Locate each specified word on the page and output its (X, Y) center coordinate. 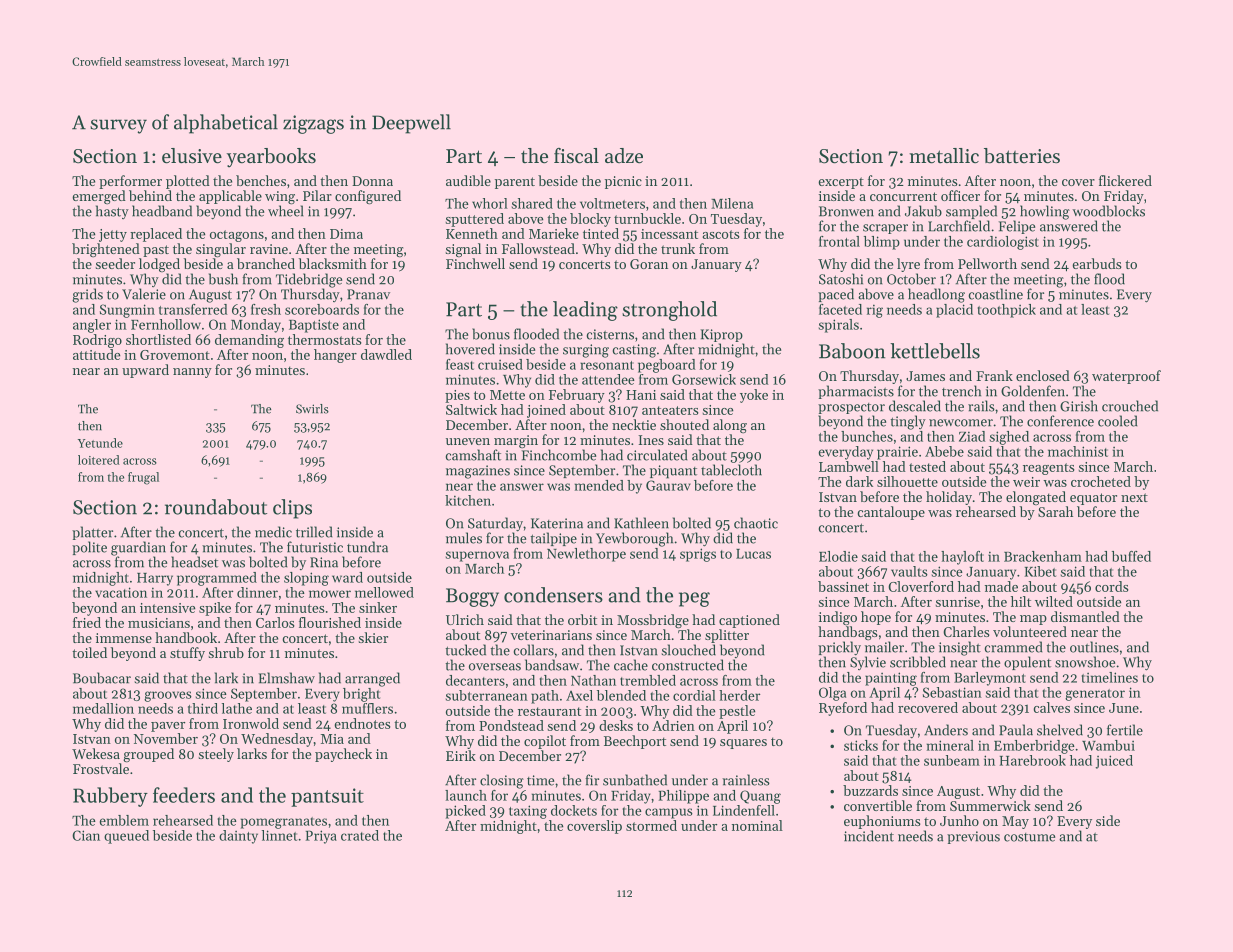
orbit (582, 619)
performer (130, 182)
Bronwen (846, 211)
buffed (1131, 556)
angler (92, 326)
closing (502, 781)
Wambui (1108, 745)
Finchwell (475, 263)
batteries (1022, 156)
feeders (184, 795)
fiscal (576, 156)
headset (194, 562)
